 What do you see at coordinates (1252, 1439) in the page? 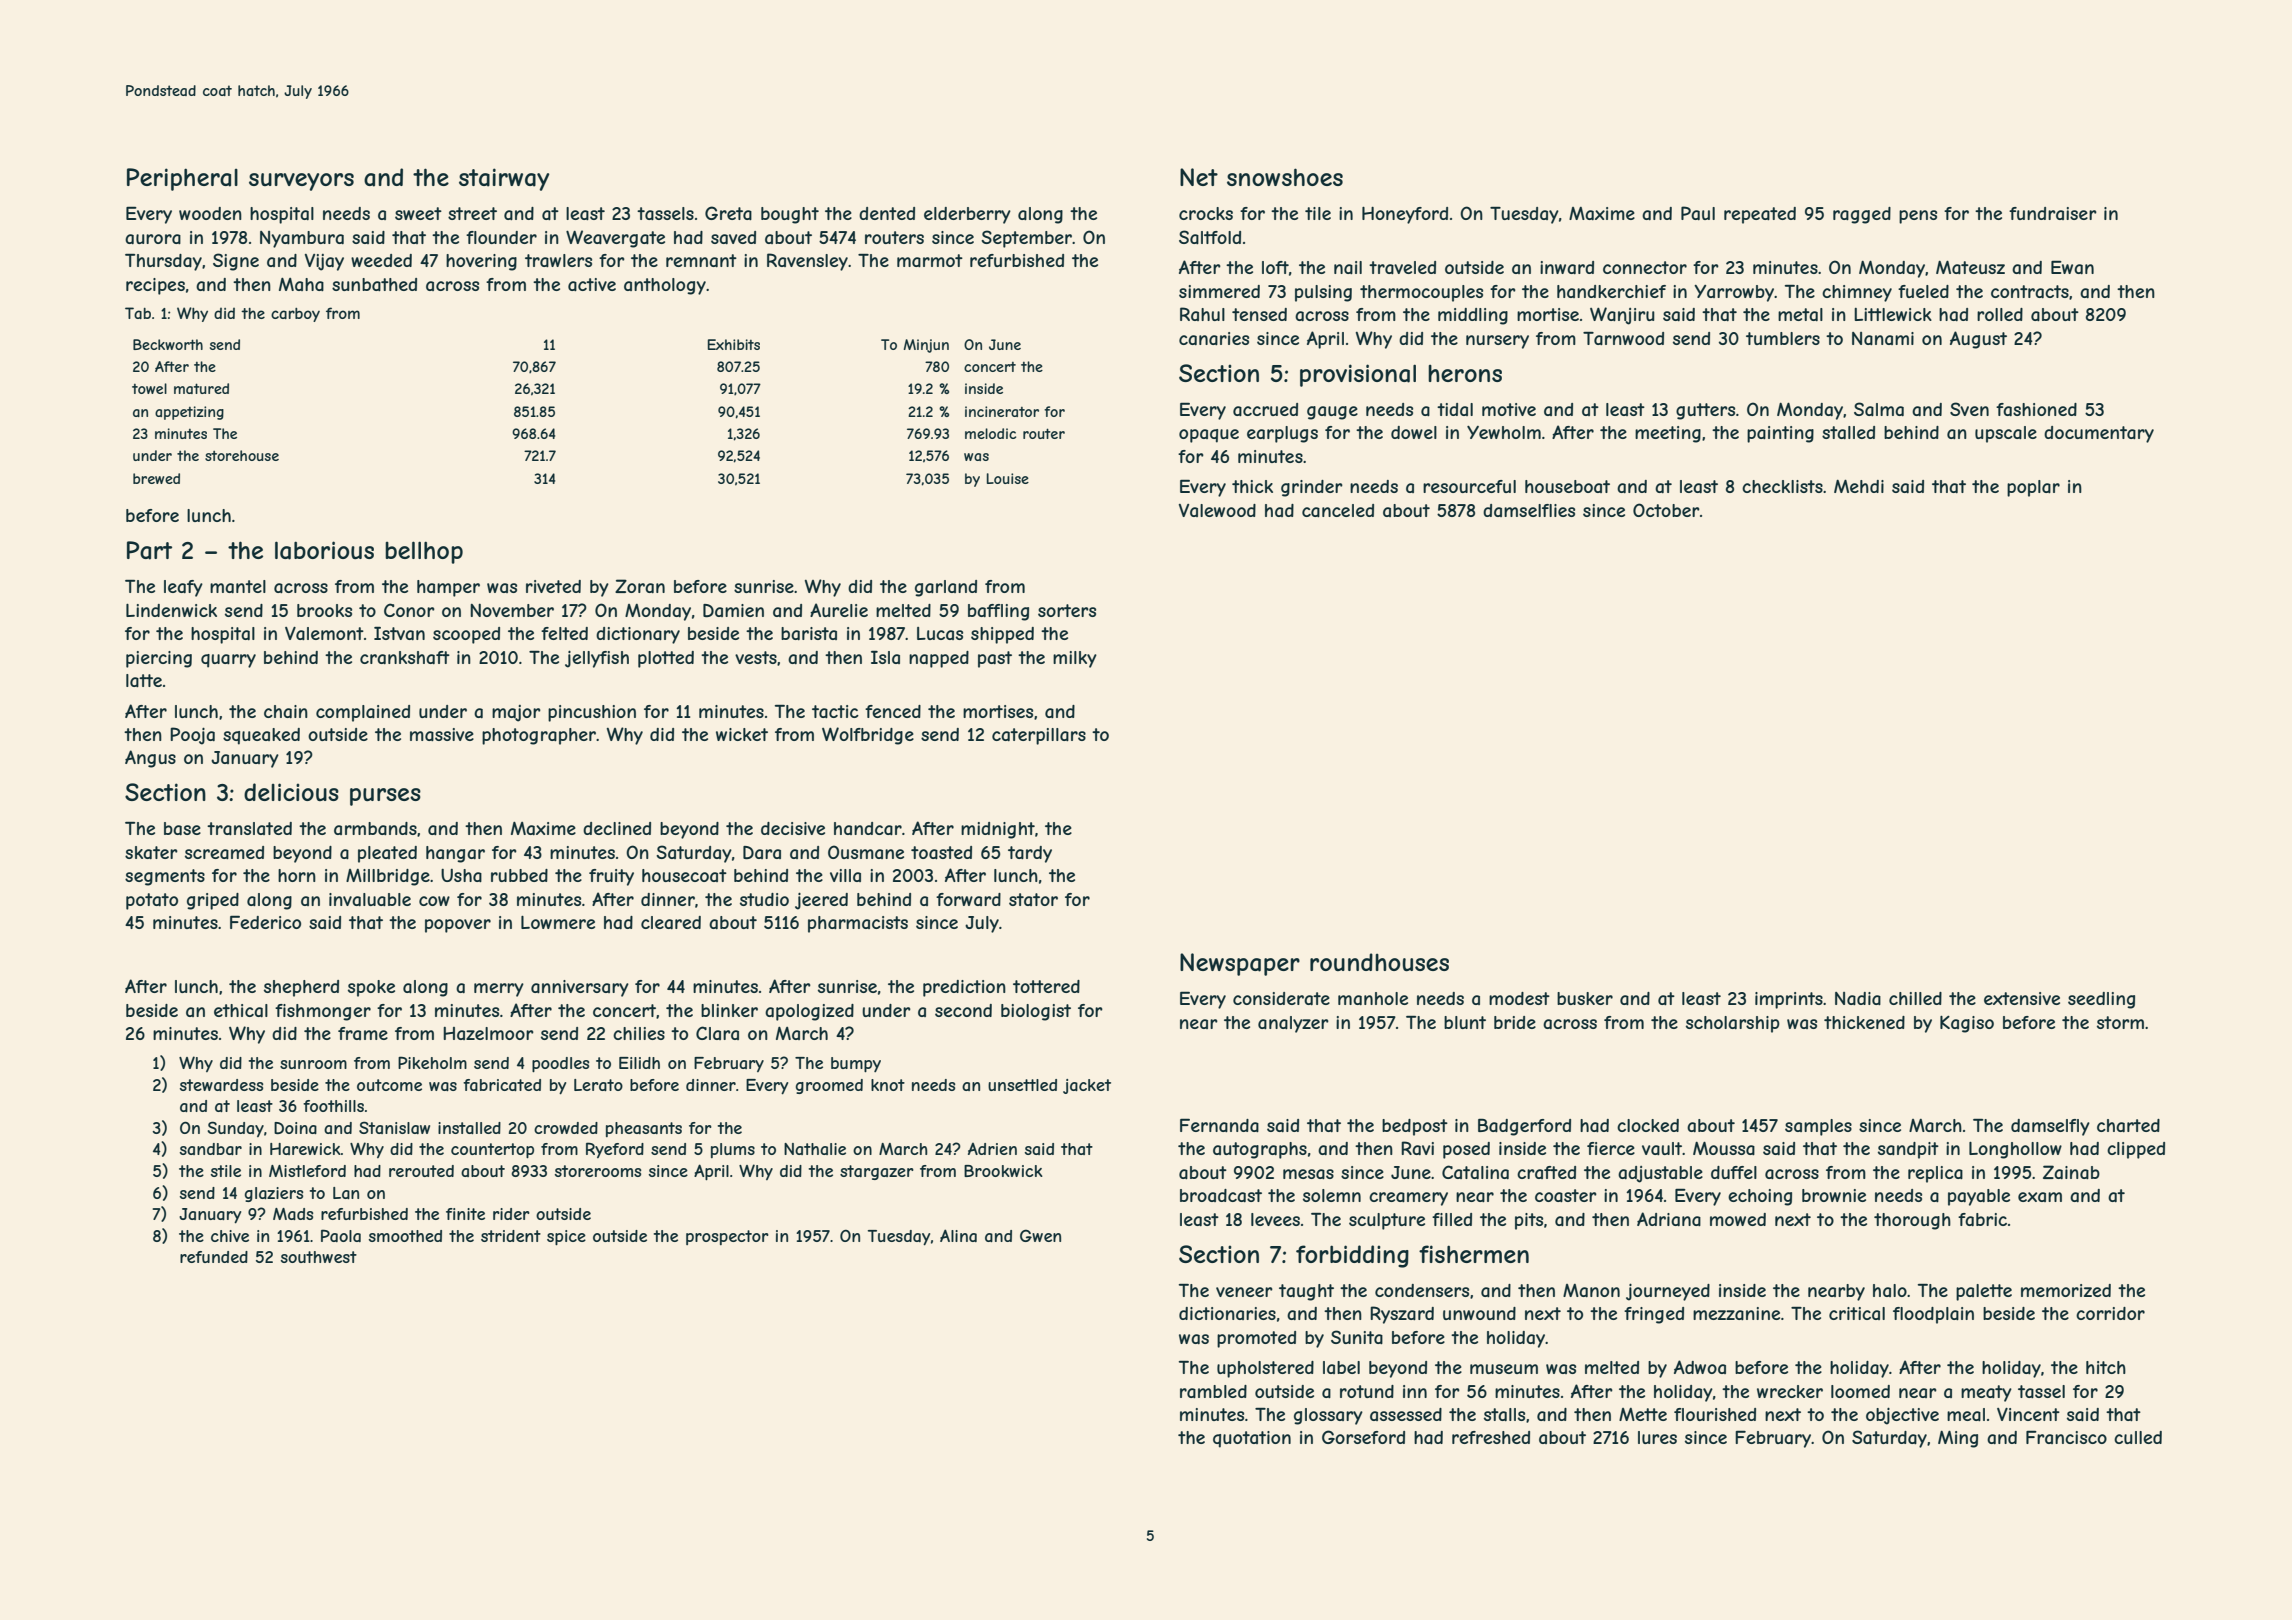
I see `quotation` at bounding box center [1252, 1439].
